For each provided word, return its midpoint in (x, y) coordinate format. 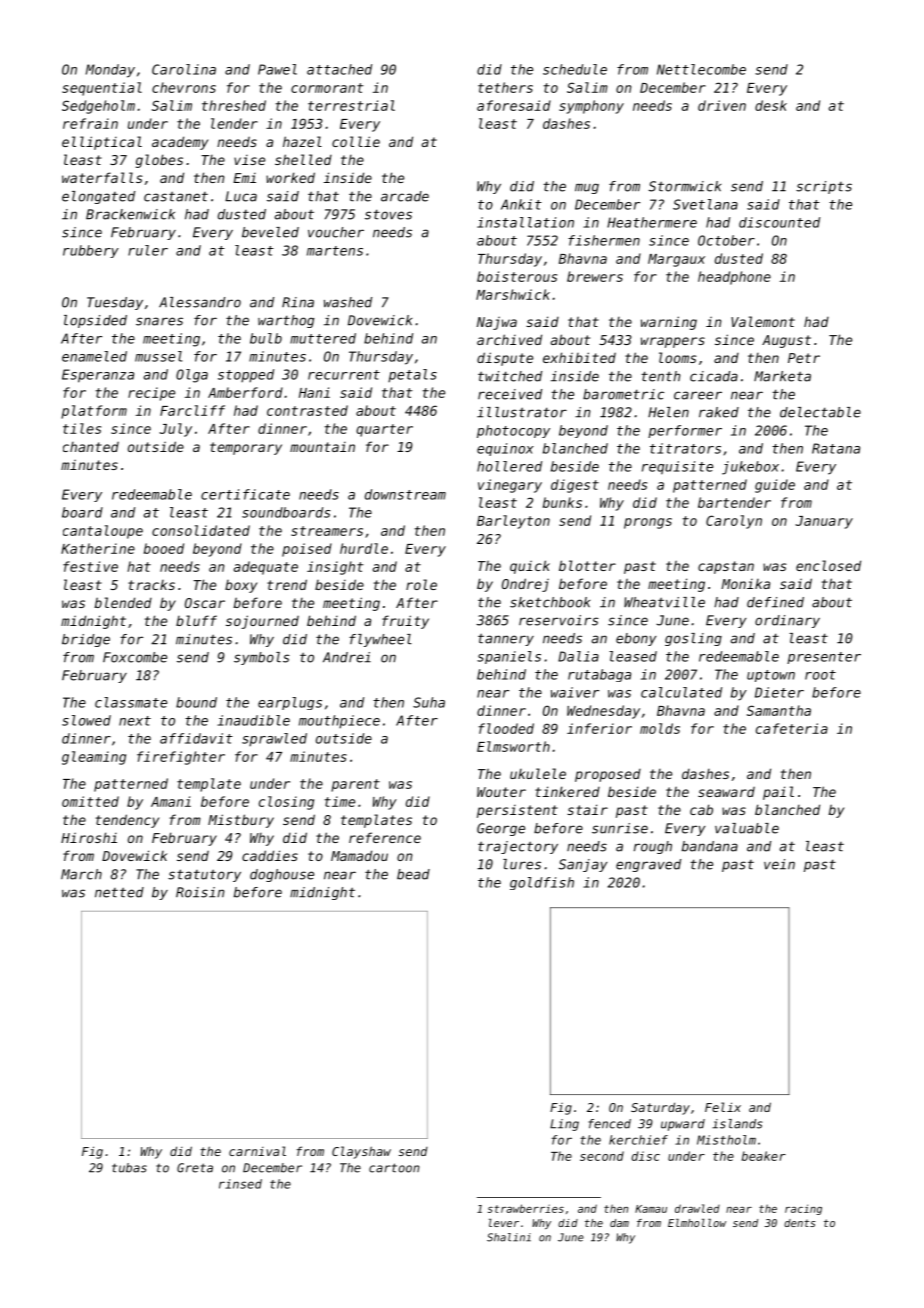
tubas (129, 1168)
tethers (505, 87)
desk (771, 105)
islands (737, 1124)
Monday (110, 71)
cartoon (394, 1168)
